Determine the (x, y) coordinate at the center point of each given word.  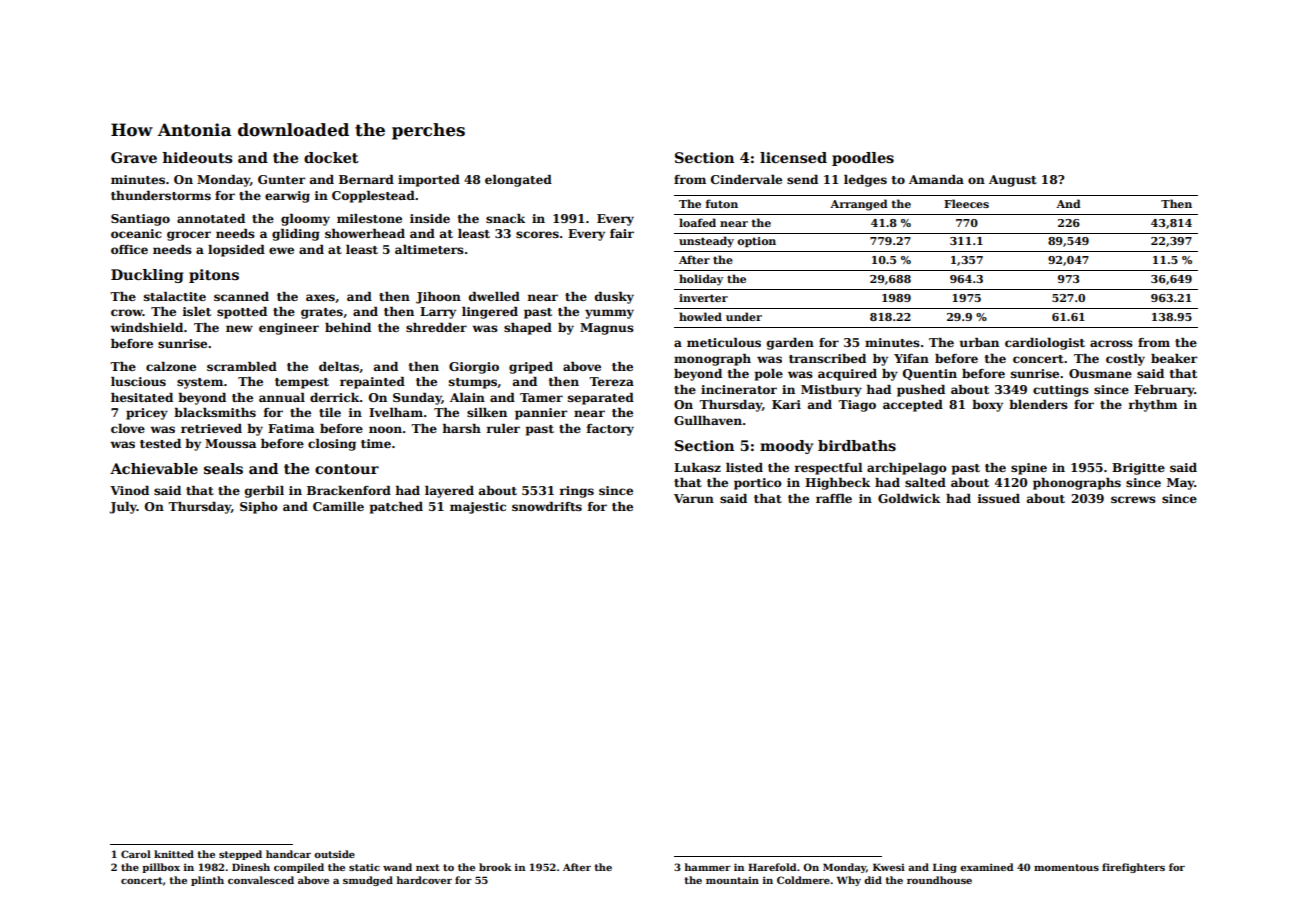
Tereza (611, 381)
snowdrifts (547, 506)
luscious (138, 381)
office (129, 249)
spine (1029, 469)
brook (495, 867)
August (1013, 181)
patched (396, 508)
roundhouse (939, 880)
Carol (136, 854)
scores (537, 234)
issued (999, 498)
